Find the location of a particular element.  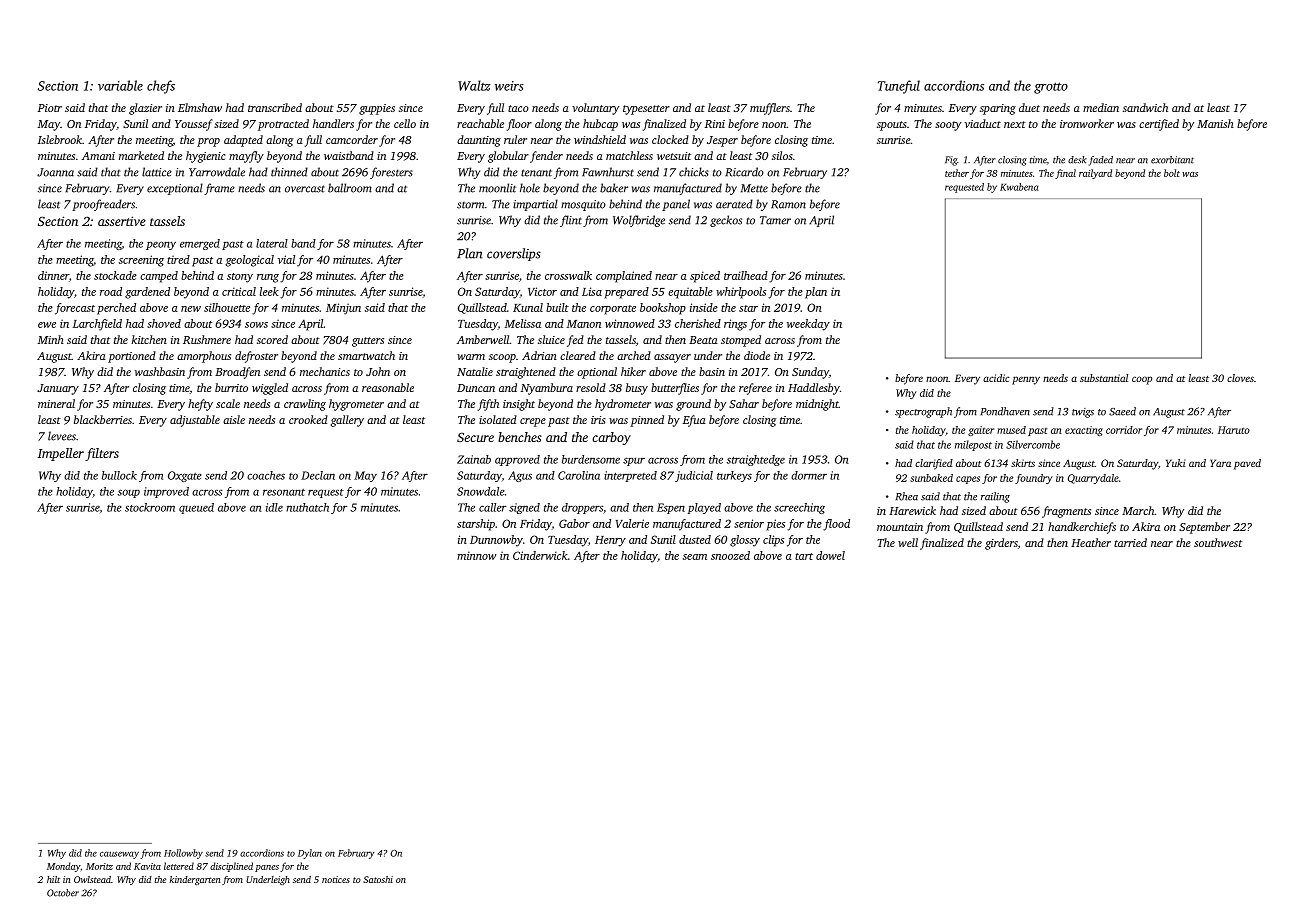

mineral is located at coordinates (56, 403).
